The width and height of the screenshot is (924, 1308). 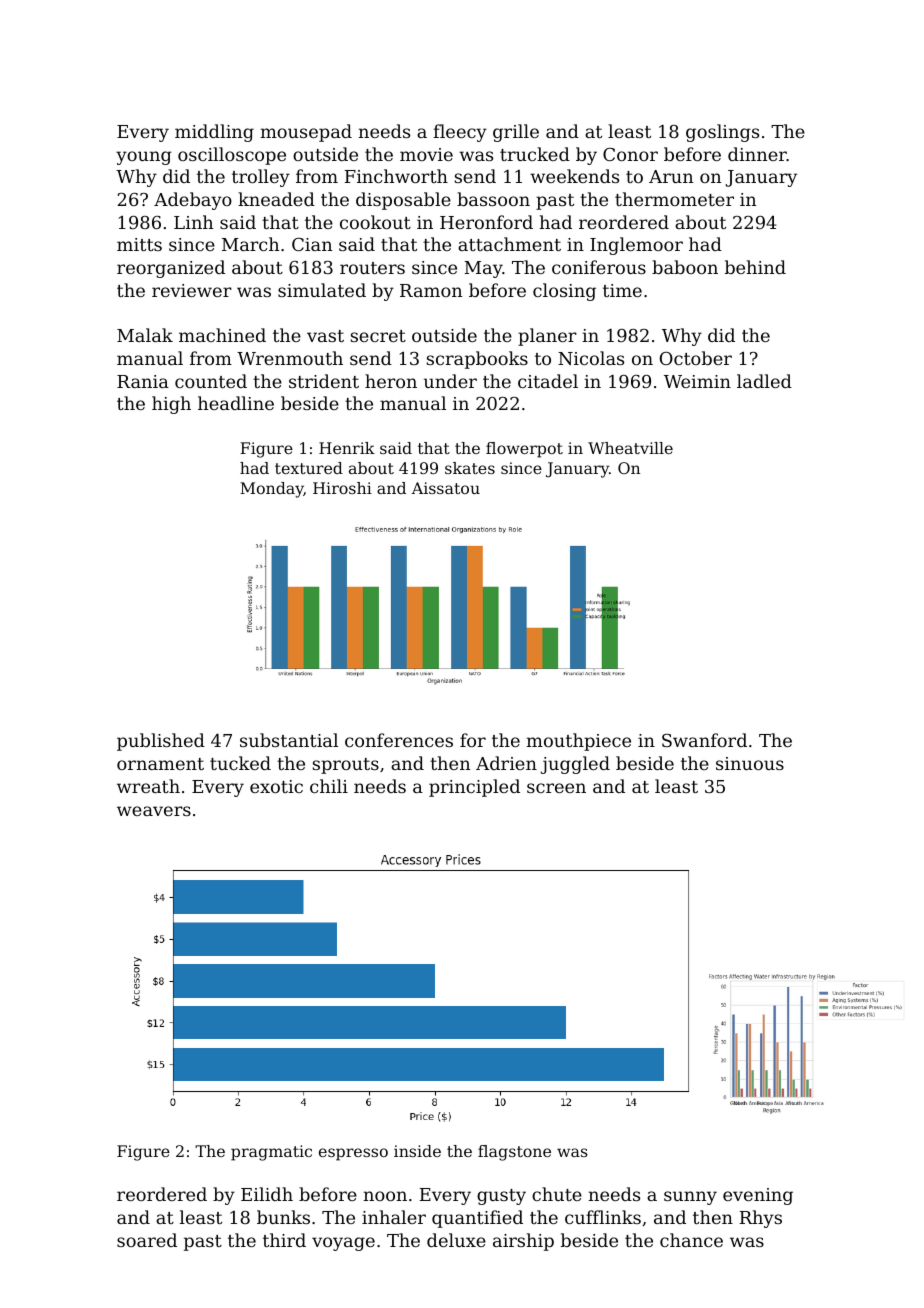 What do you see at coordinates (630, 154) in the screenshot?
I see `Conor` at bounding box center [630, 154].
